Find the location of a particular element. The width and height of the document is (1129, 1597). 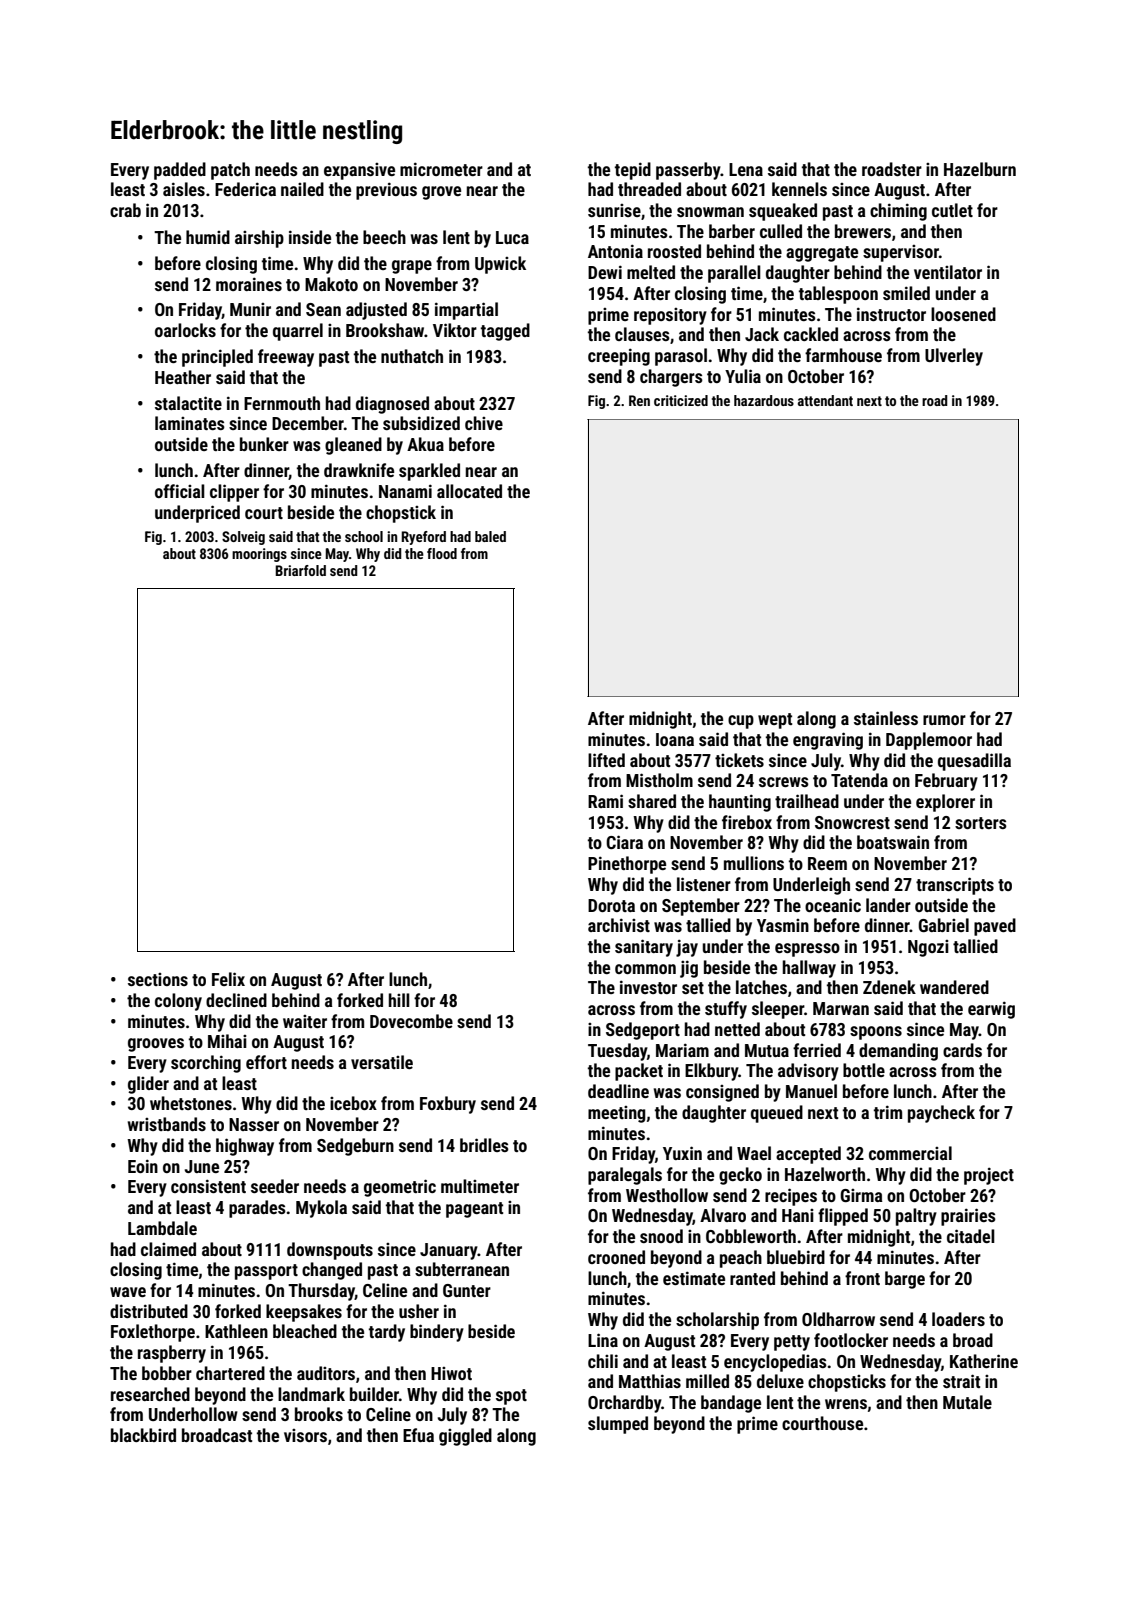

Munir is located at coordinates (250, 309).
